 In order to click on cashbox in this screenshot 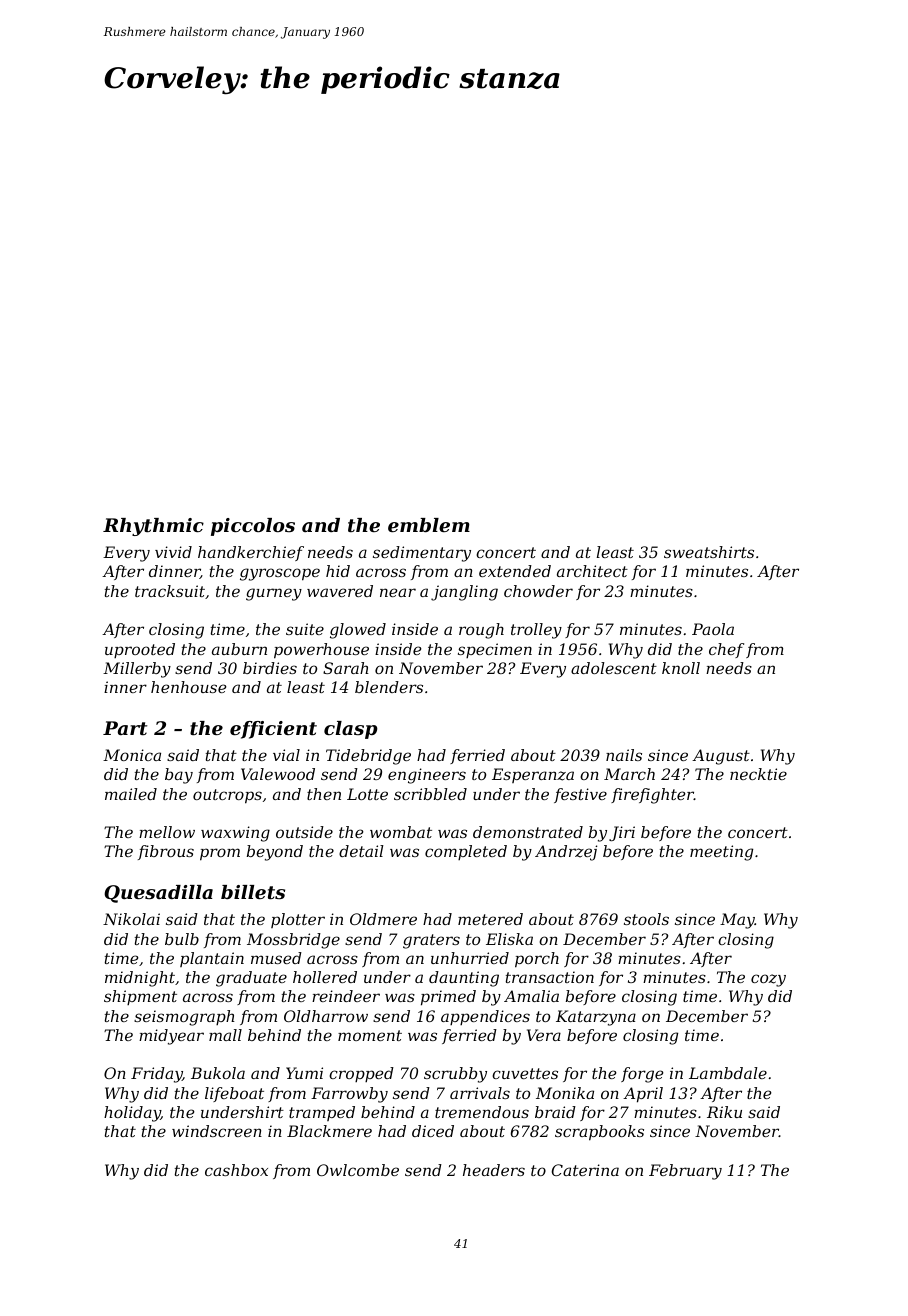, I will do `click(236, 1170)`.
